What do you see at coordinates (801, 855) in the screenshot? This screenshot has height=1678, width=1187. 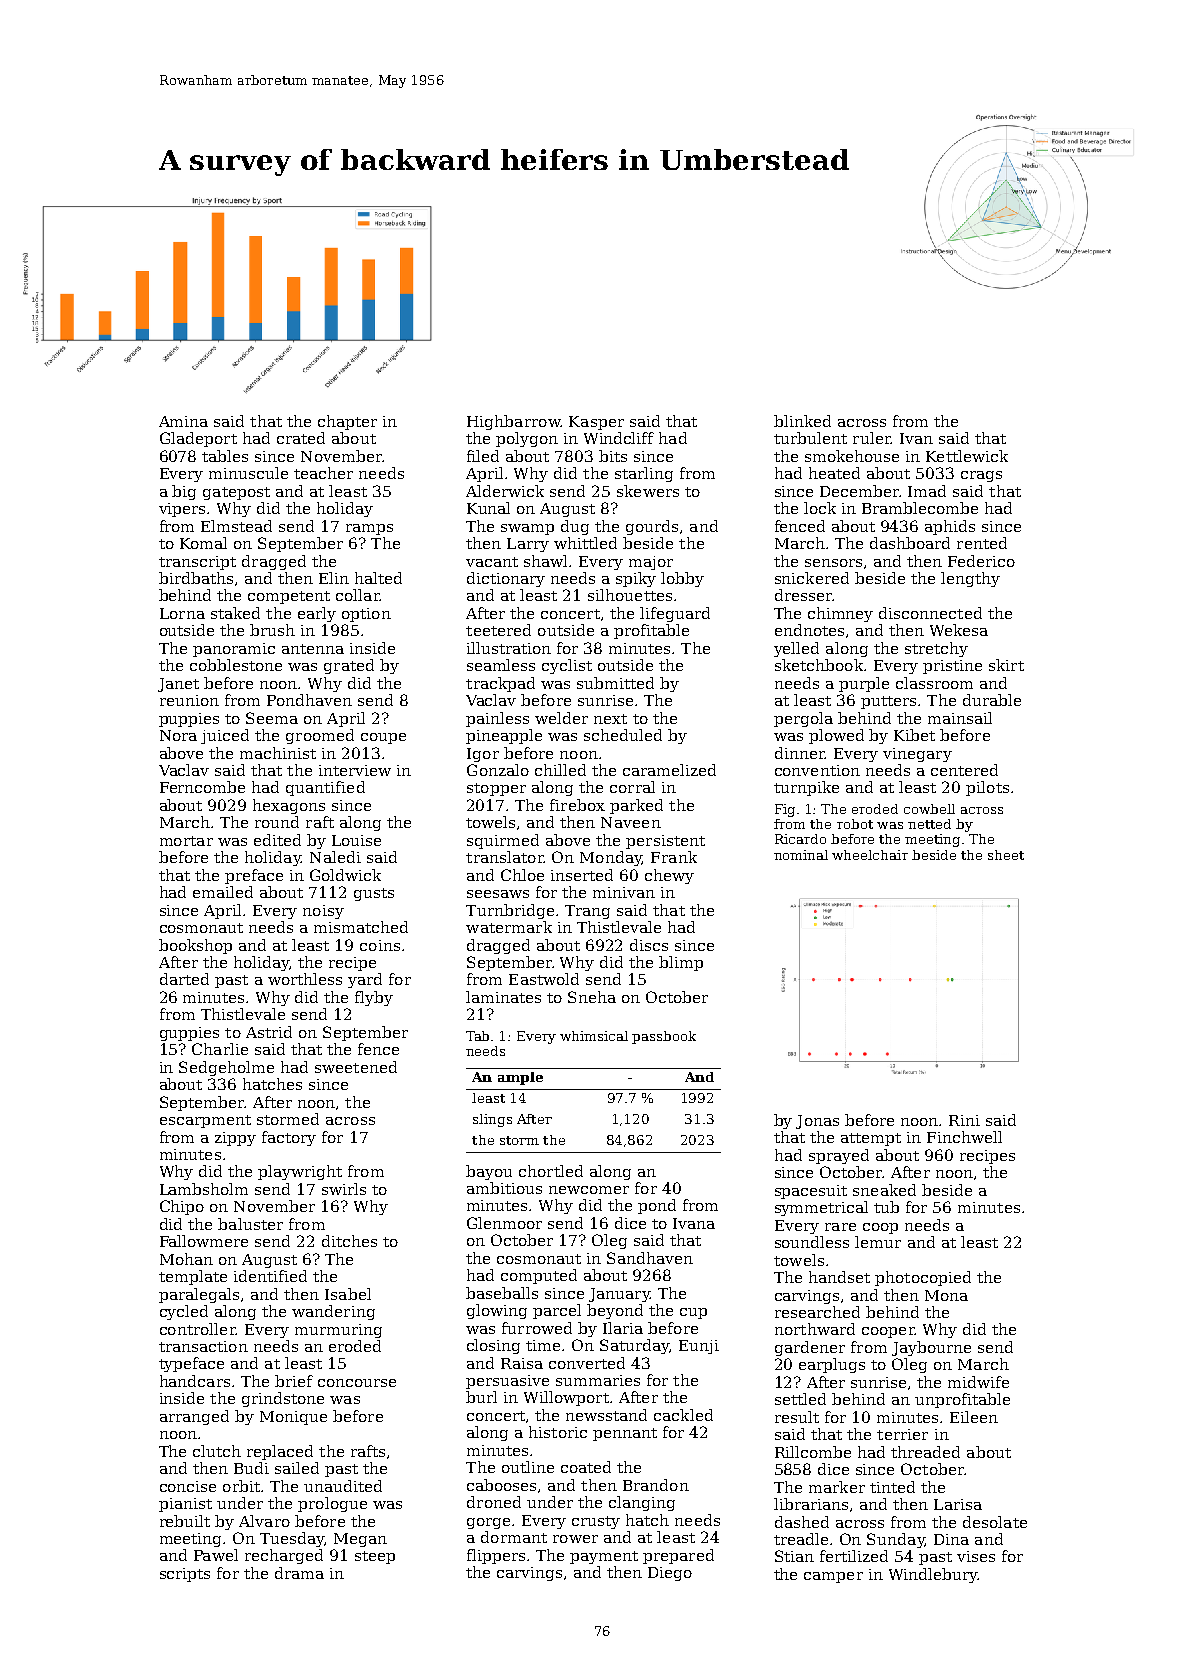 I see `nominal` at bounding box center [801, 855].
